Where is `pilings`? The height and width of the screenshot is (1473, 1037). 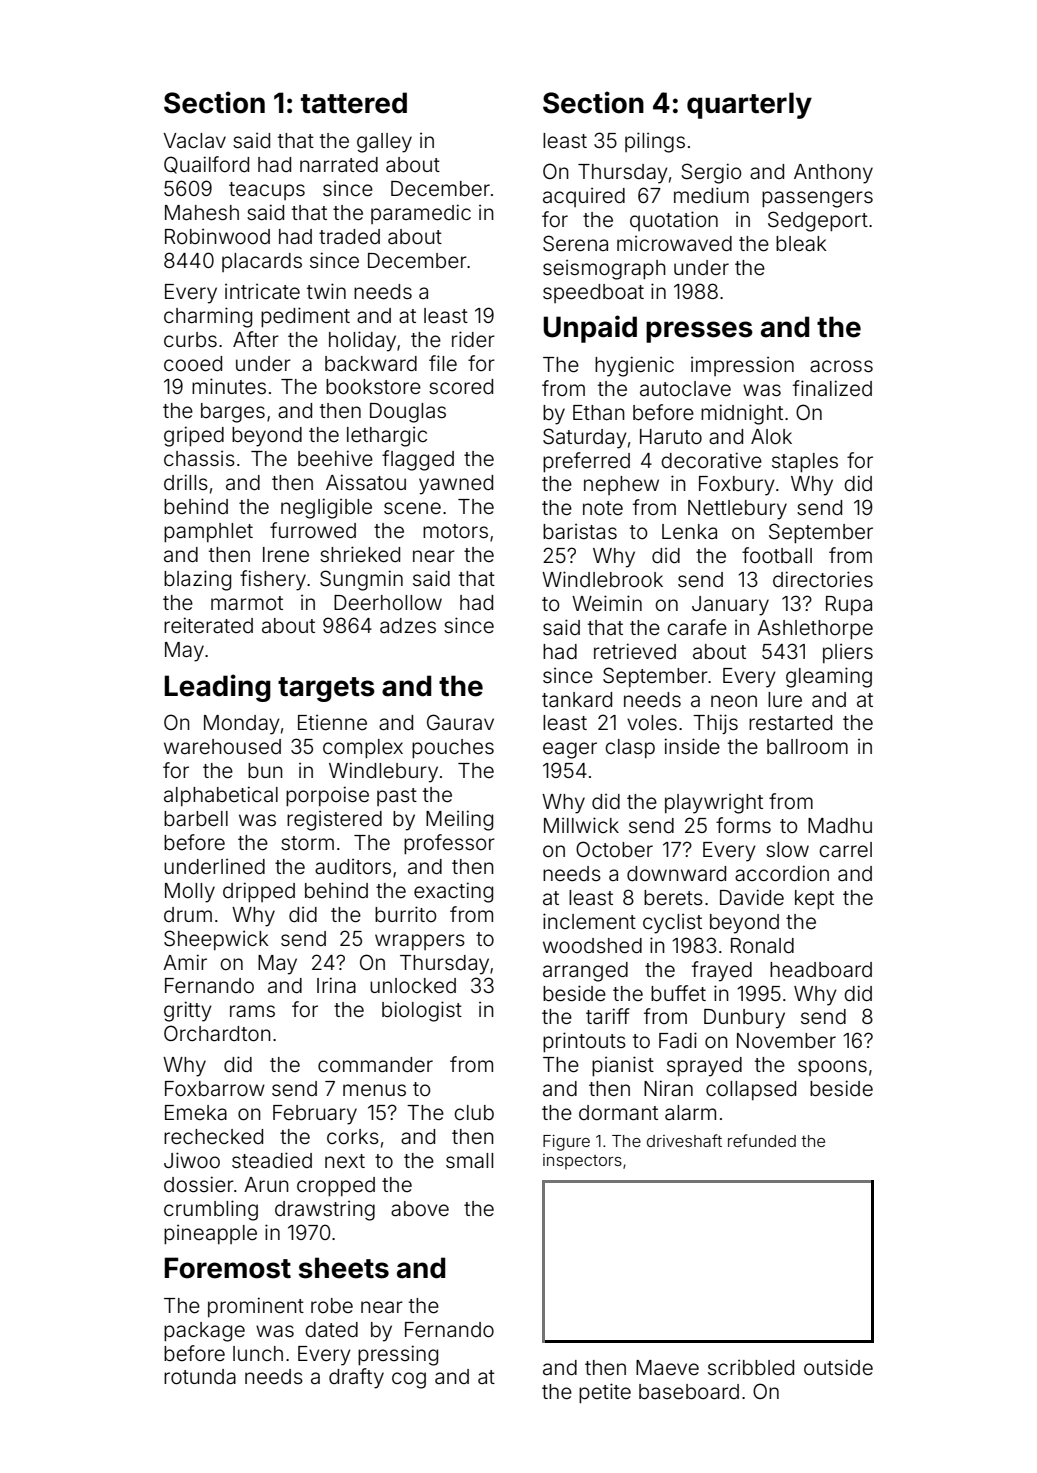
pilings is located at coordinates (655, 142).
